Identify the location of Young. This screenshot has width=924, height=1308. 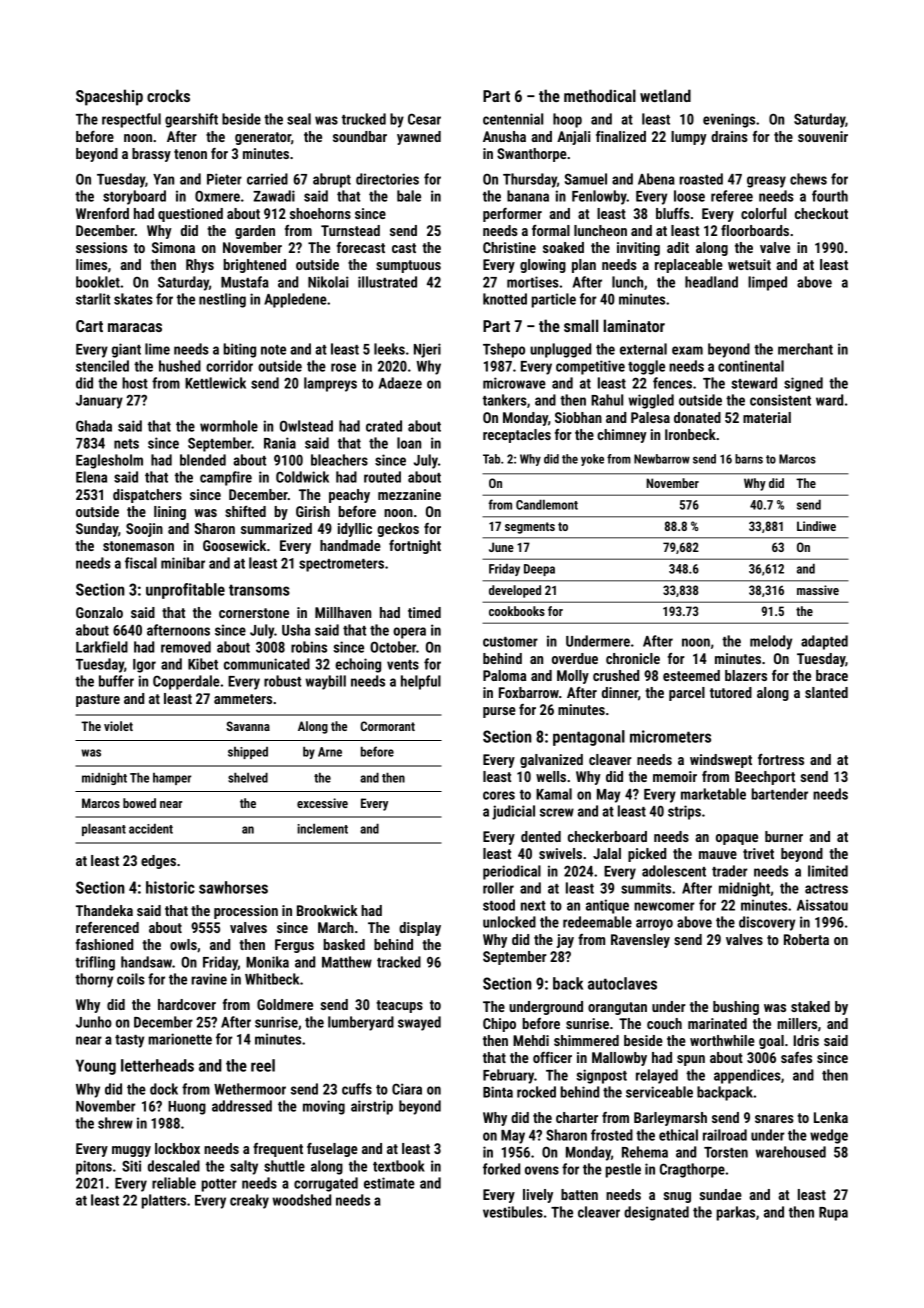
(96, 1067).
